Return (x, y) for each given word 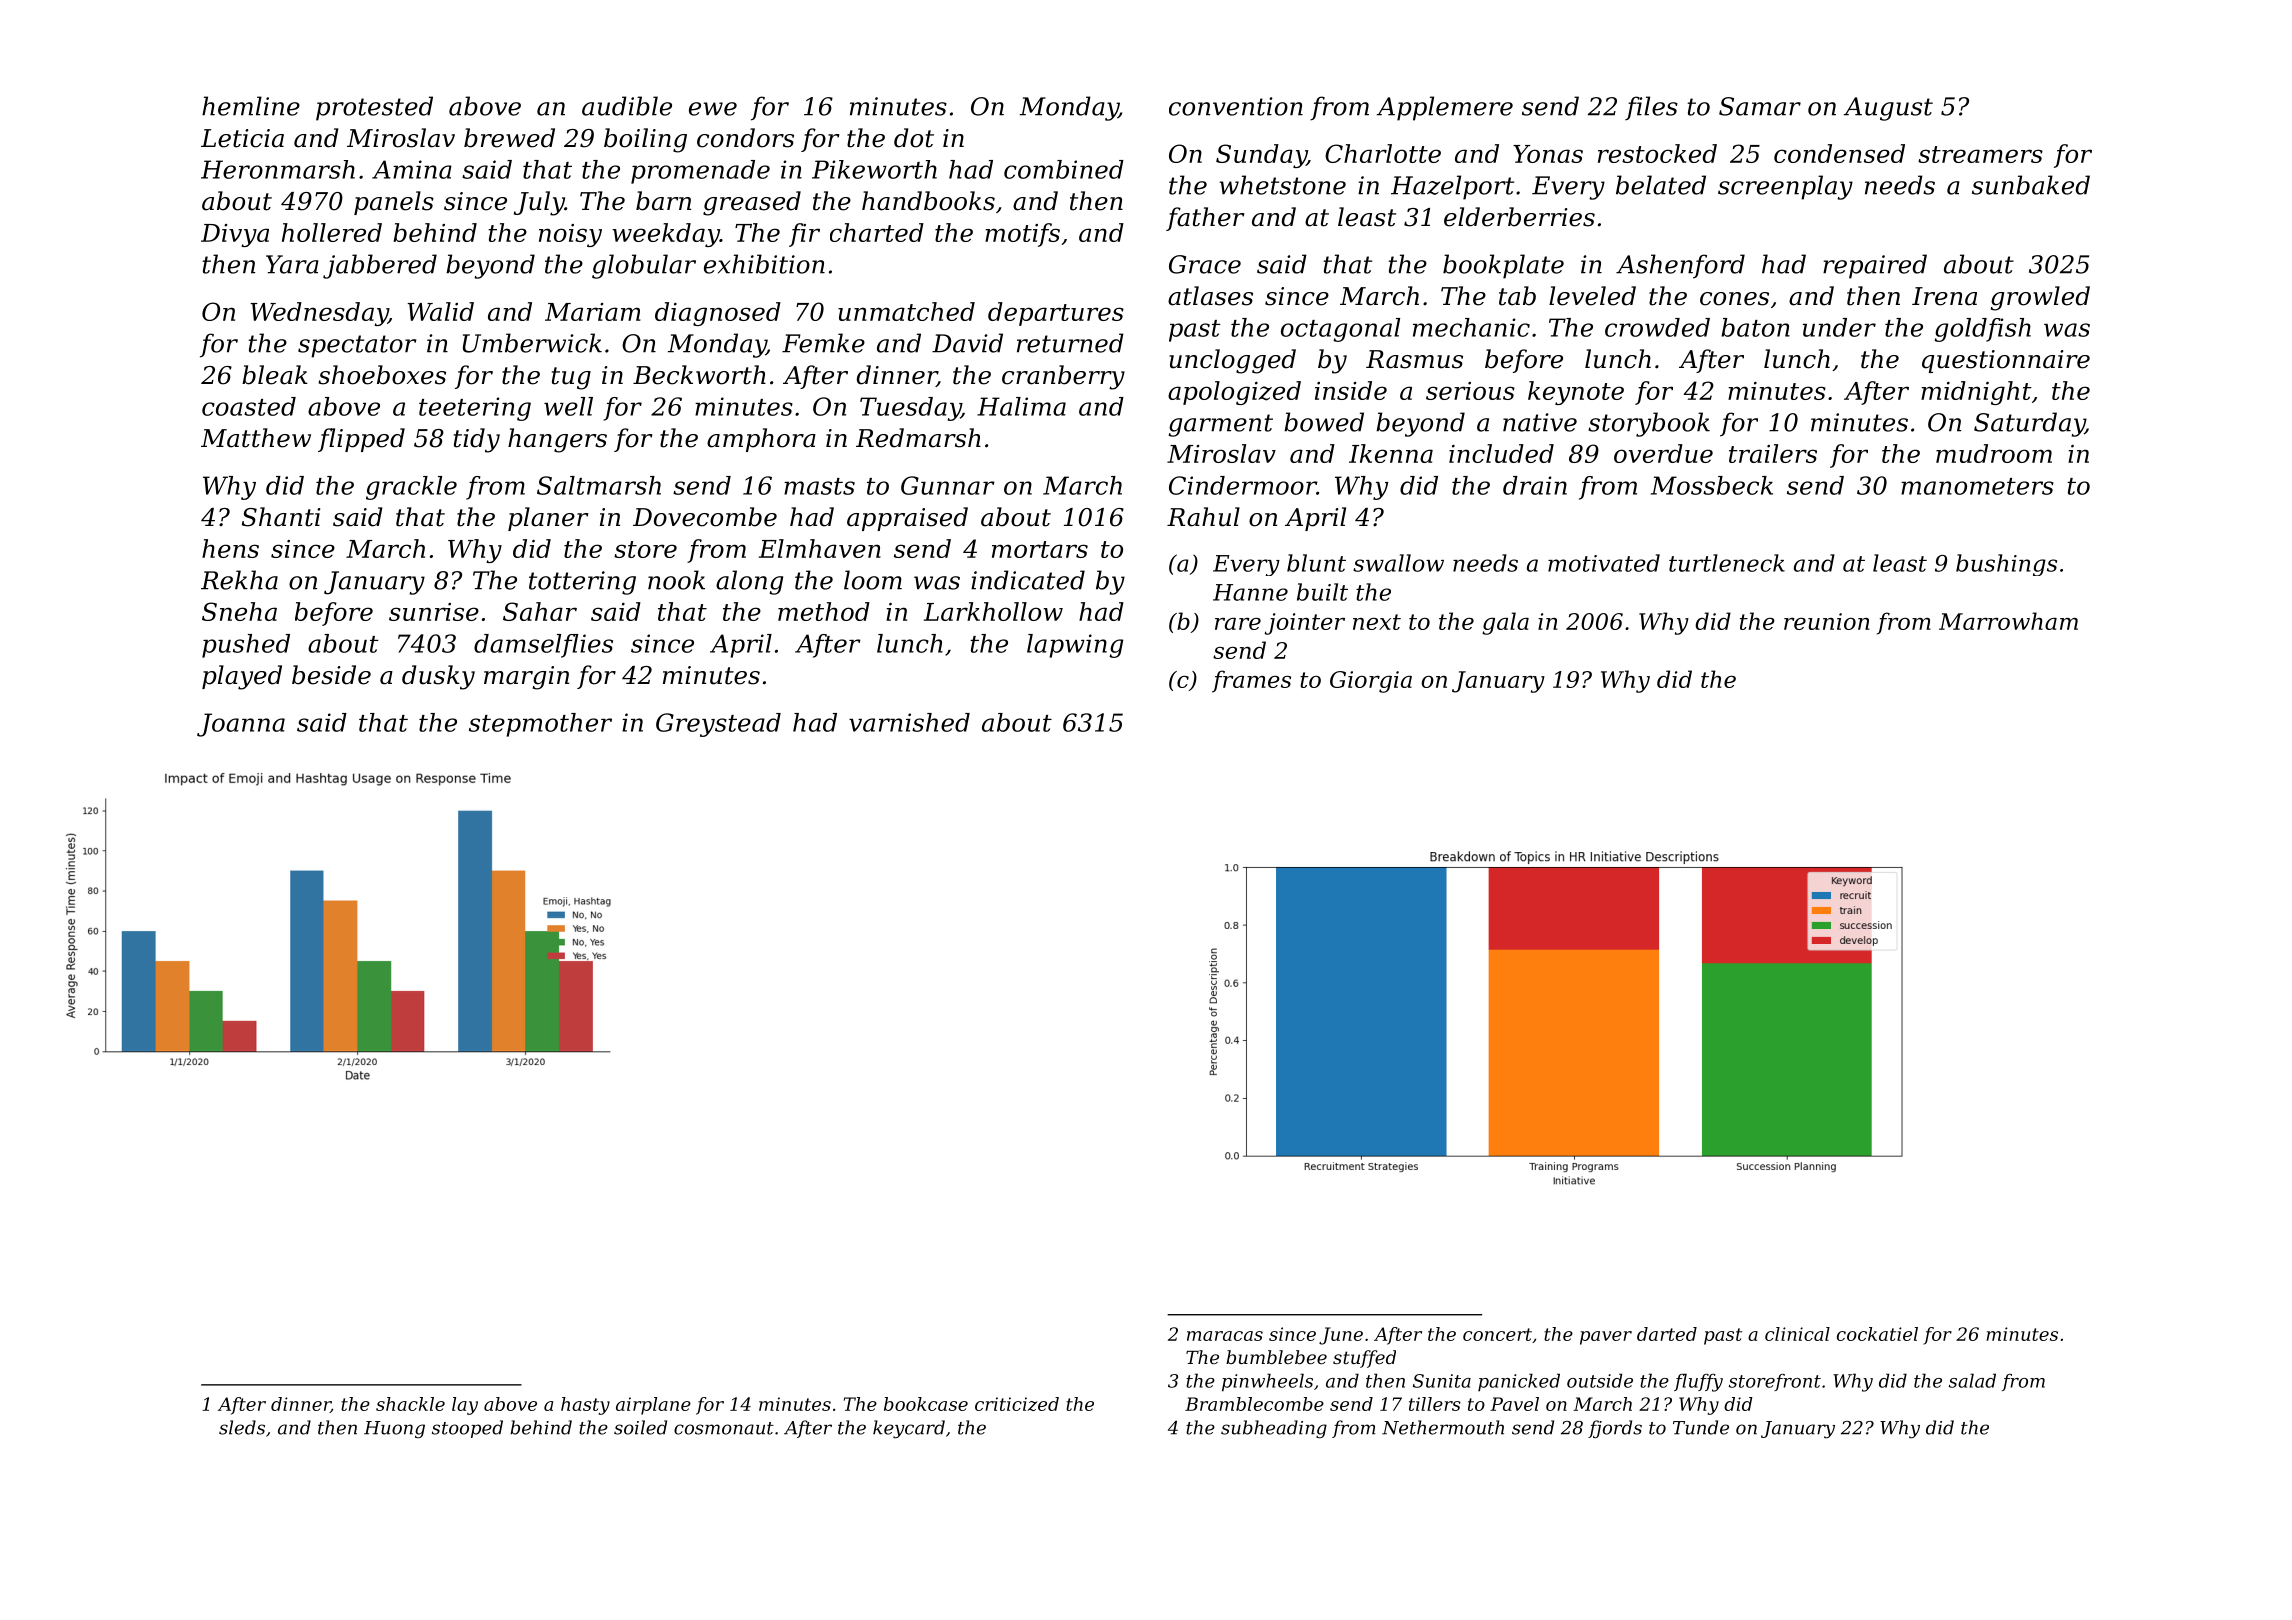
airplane (653, 1406)
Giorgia (1371, 682)
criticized (1017, 1404)
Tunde (1701, 1427)
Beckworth (699, 375)
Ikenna (1391, 453)
